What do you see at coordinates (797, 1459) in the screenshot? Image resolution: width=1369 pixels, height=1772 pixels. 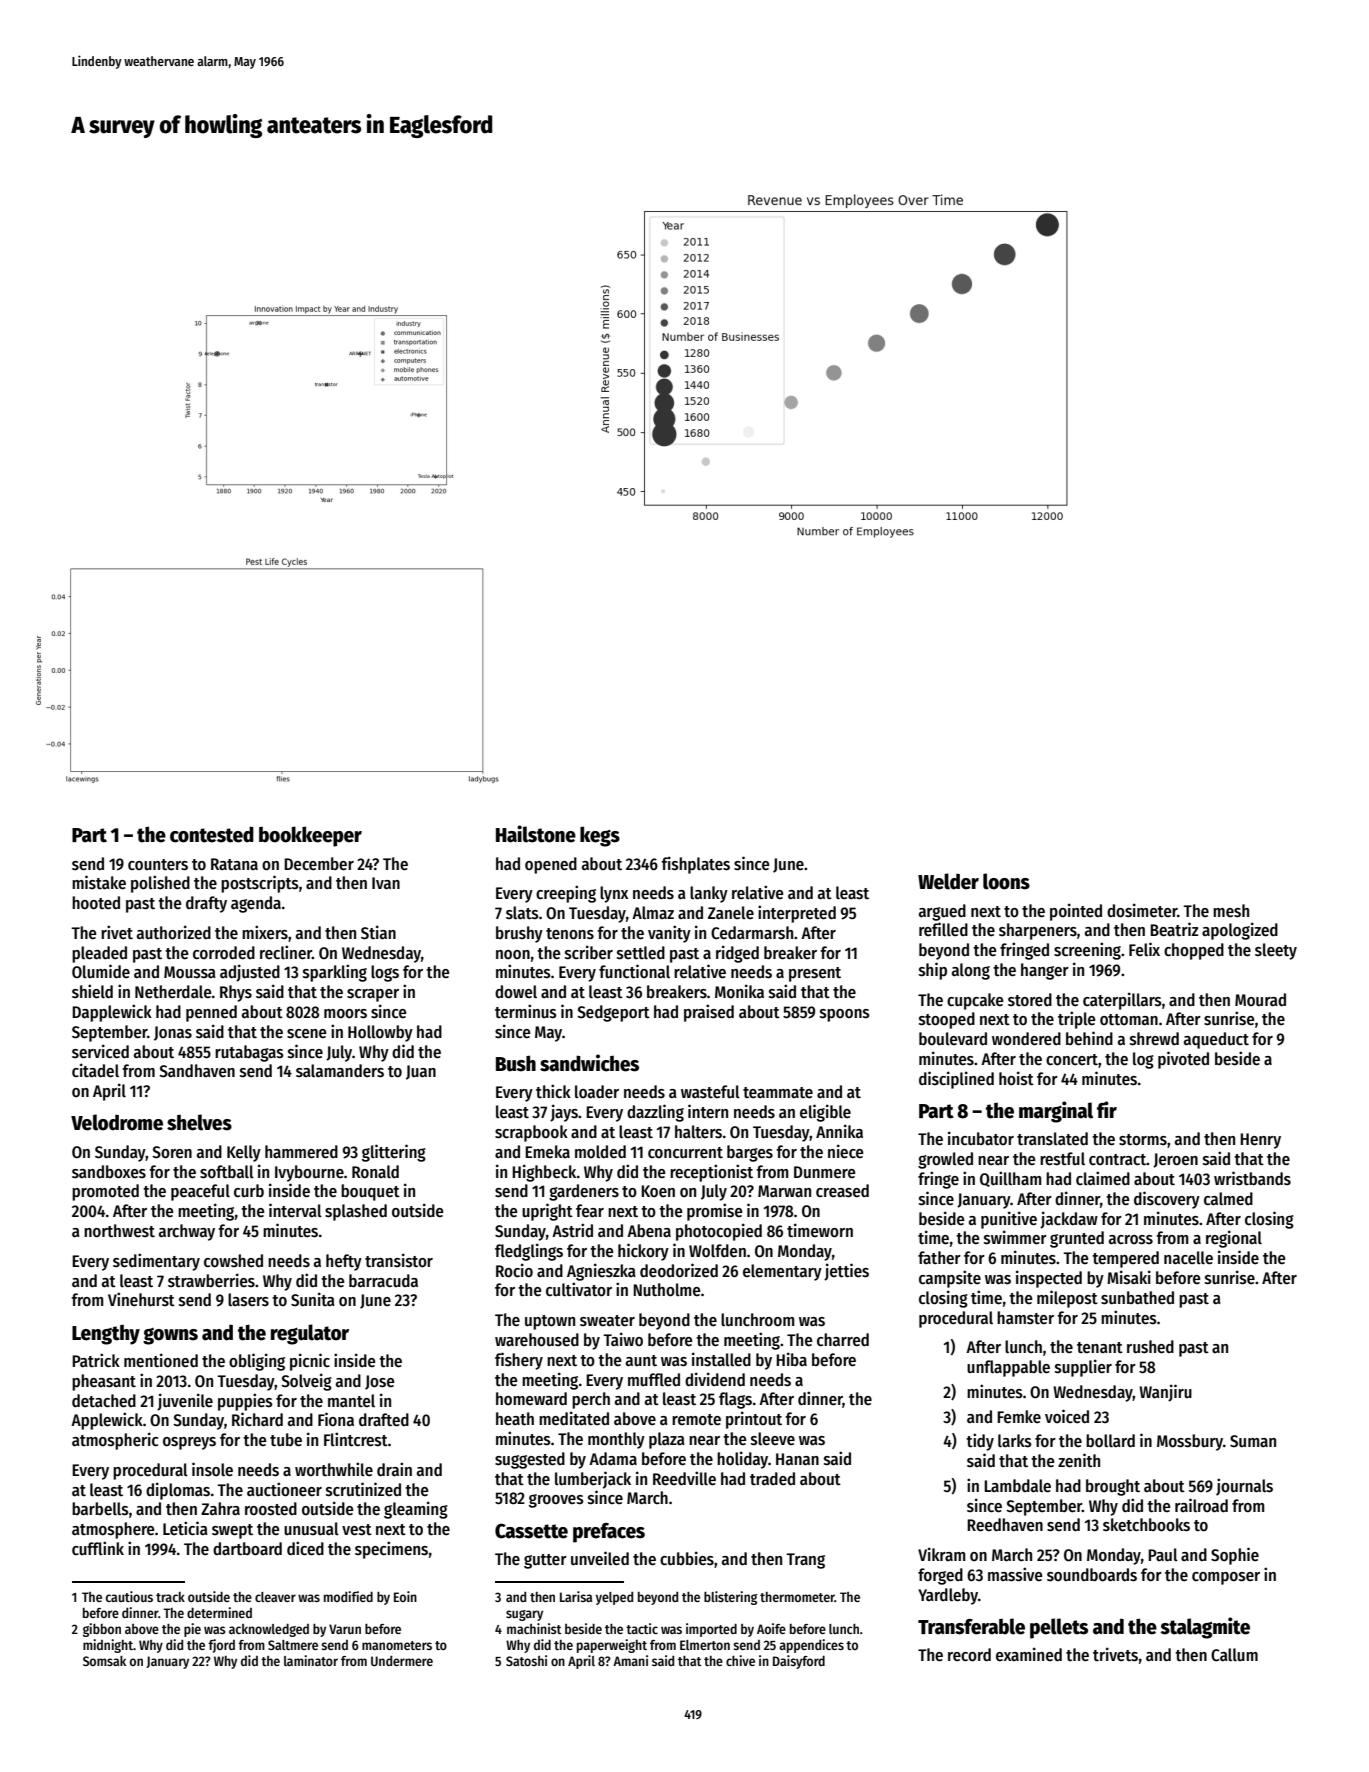 I see `Hanan` at bounding box center [797, 1459].
